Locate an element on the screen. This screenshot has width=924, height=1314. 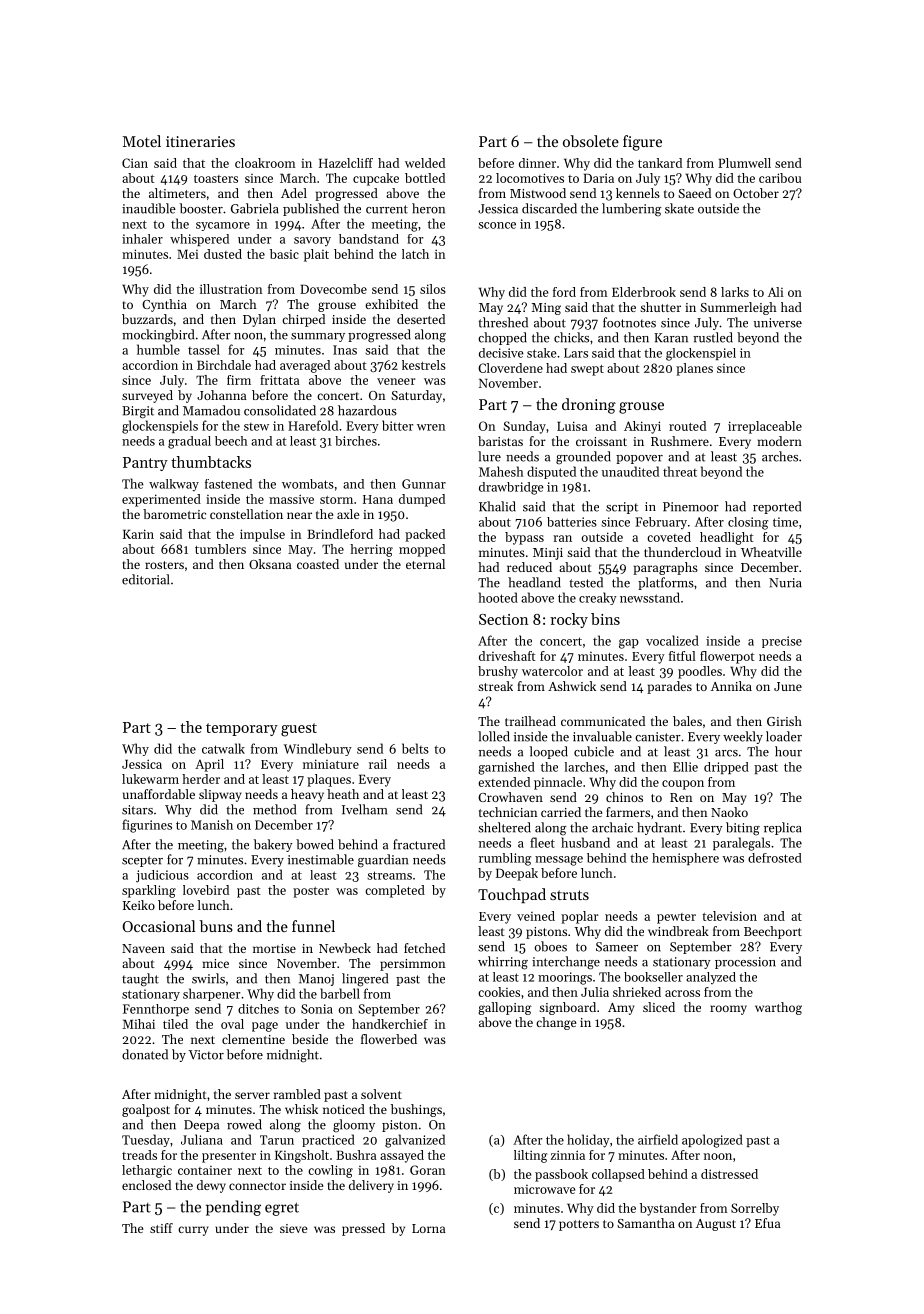
presenter is located at coordinates (229, 1157).
